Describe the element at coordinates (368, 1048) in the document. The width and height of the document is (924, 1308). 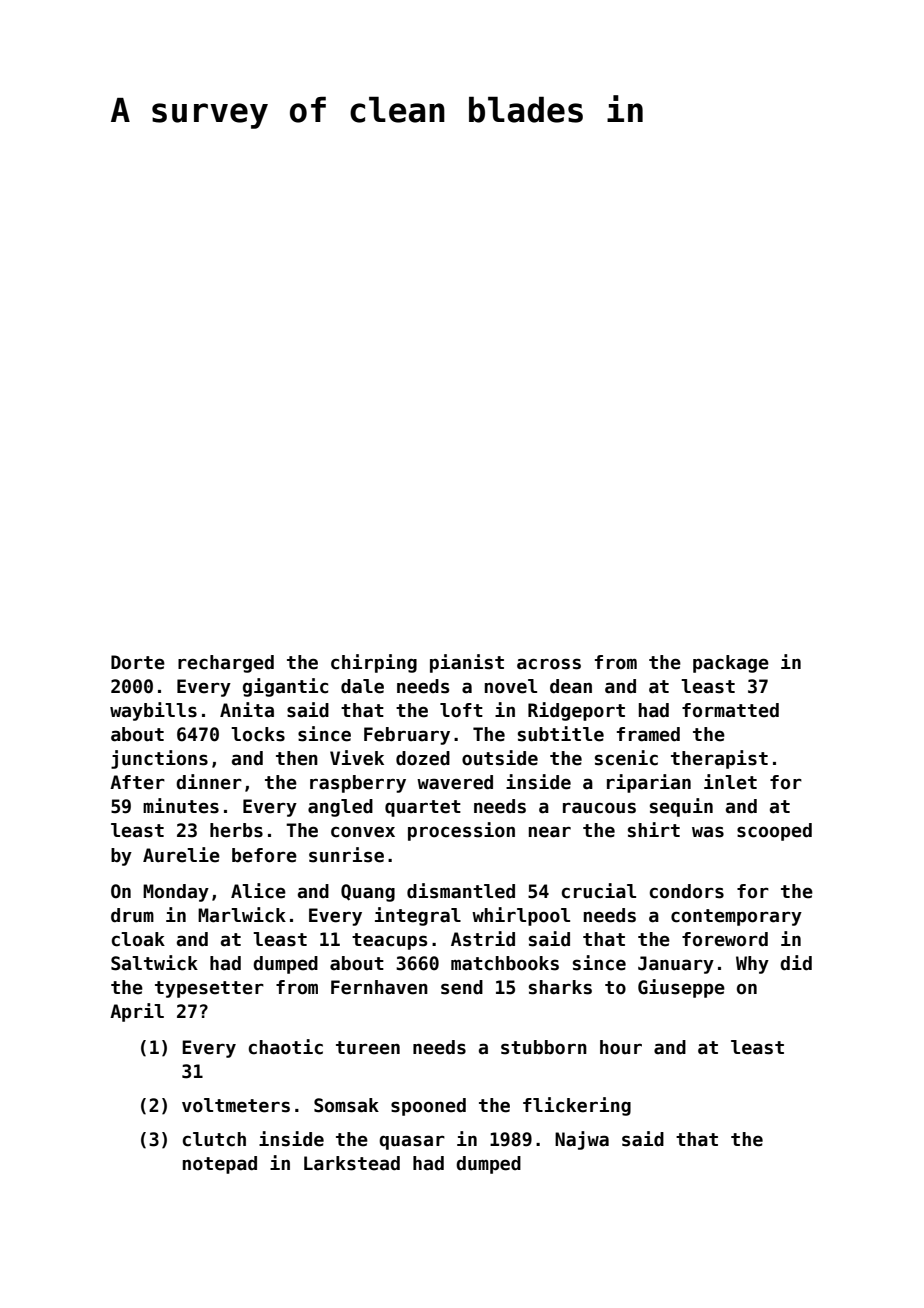
I see `tureen` at that location.
